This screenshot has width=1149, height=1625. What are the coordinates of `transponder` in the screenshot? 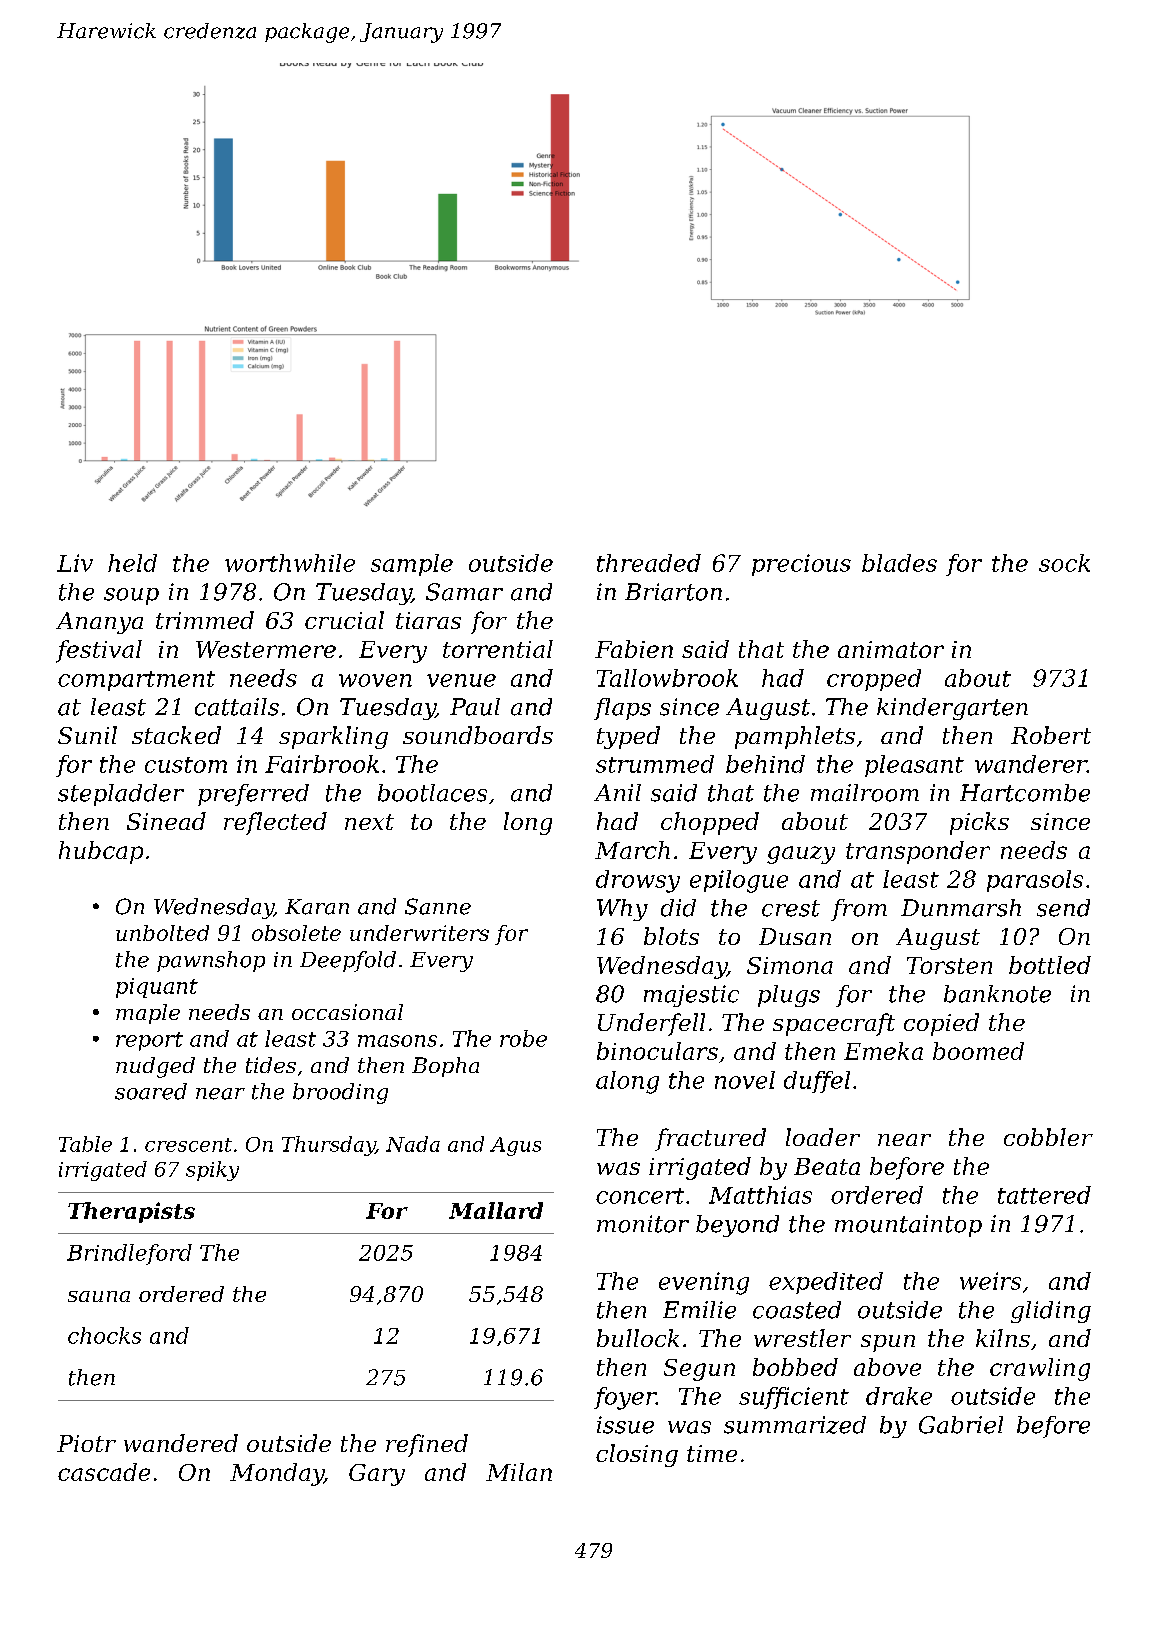 It's located at (918, 852).
